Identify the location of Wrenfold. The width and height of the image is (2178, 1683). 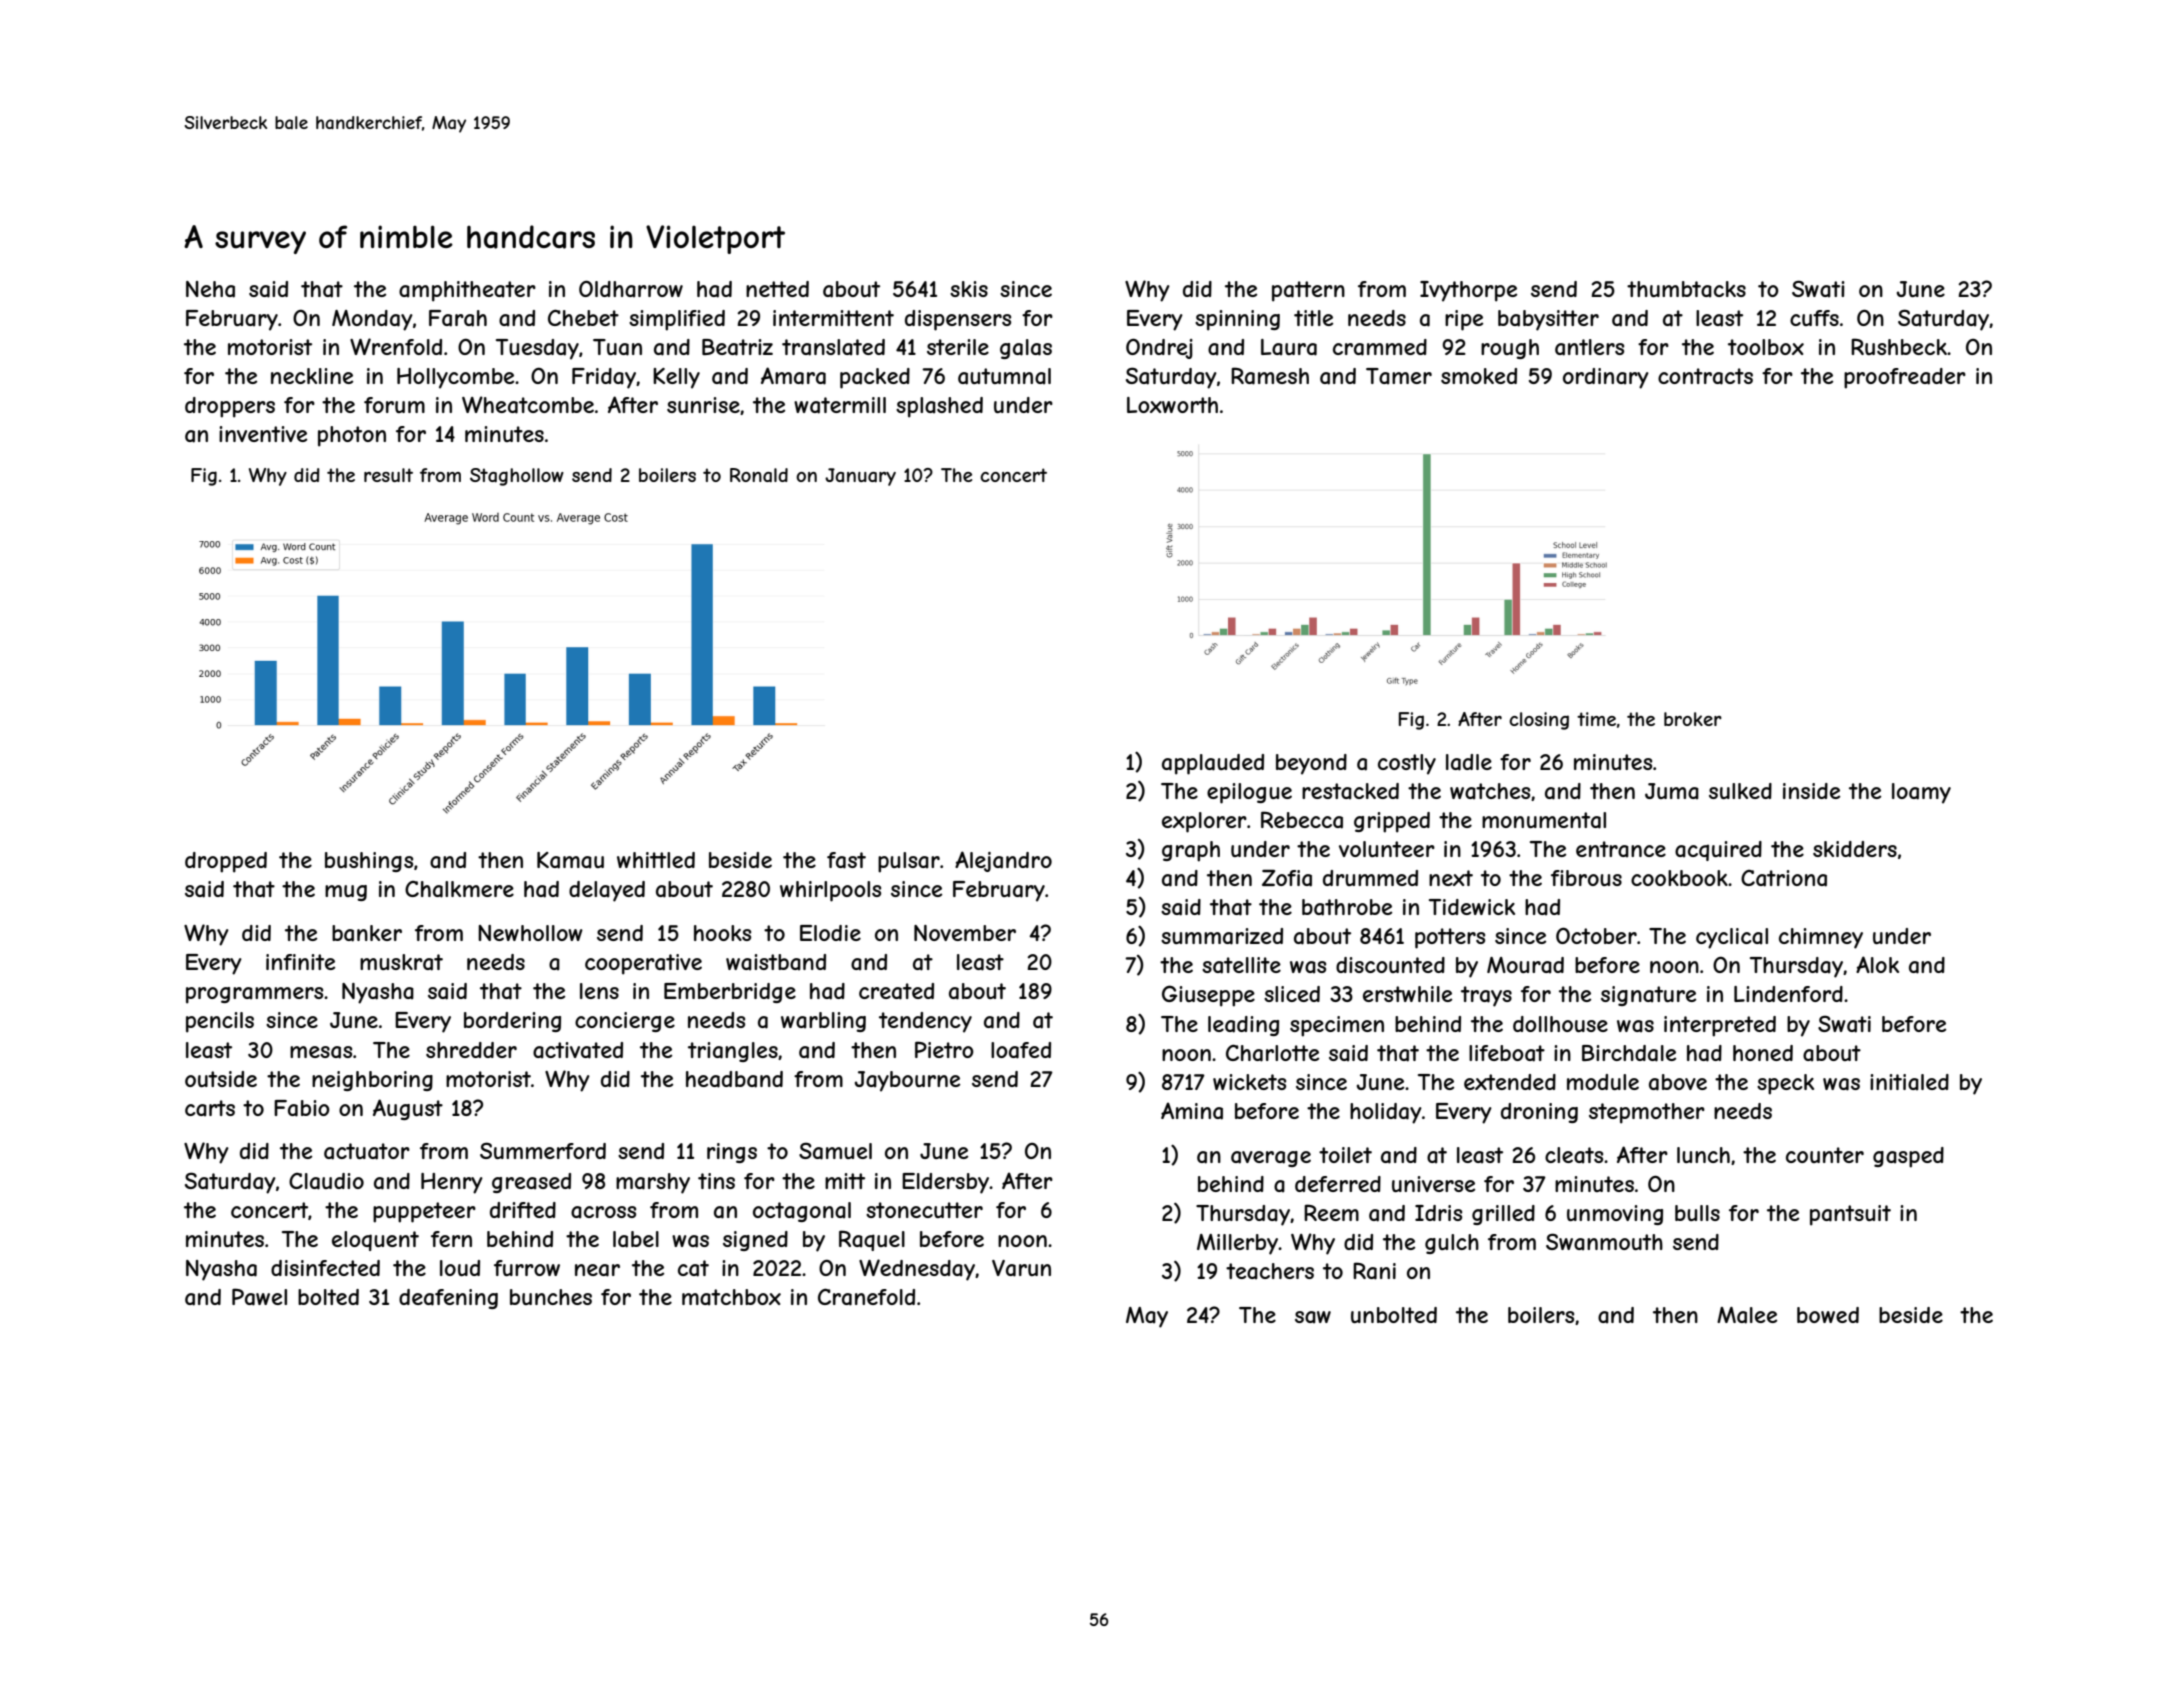
(396, 346).
